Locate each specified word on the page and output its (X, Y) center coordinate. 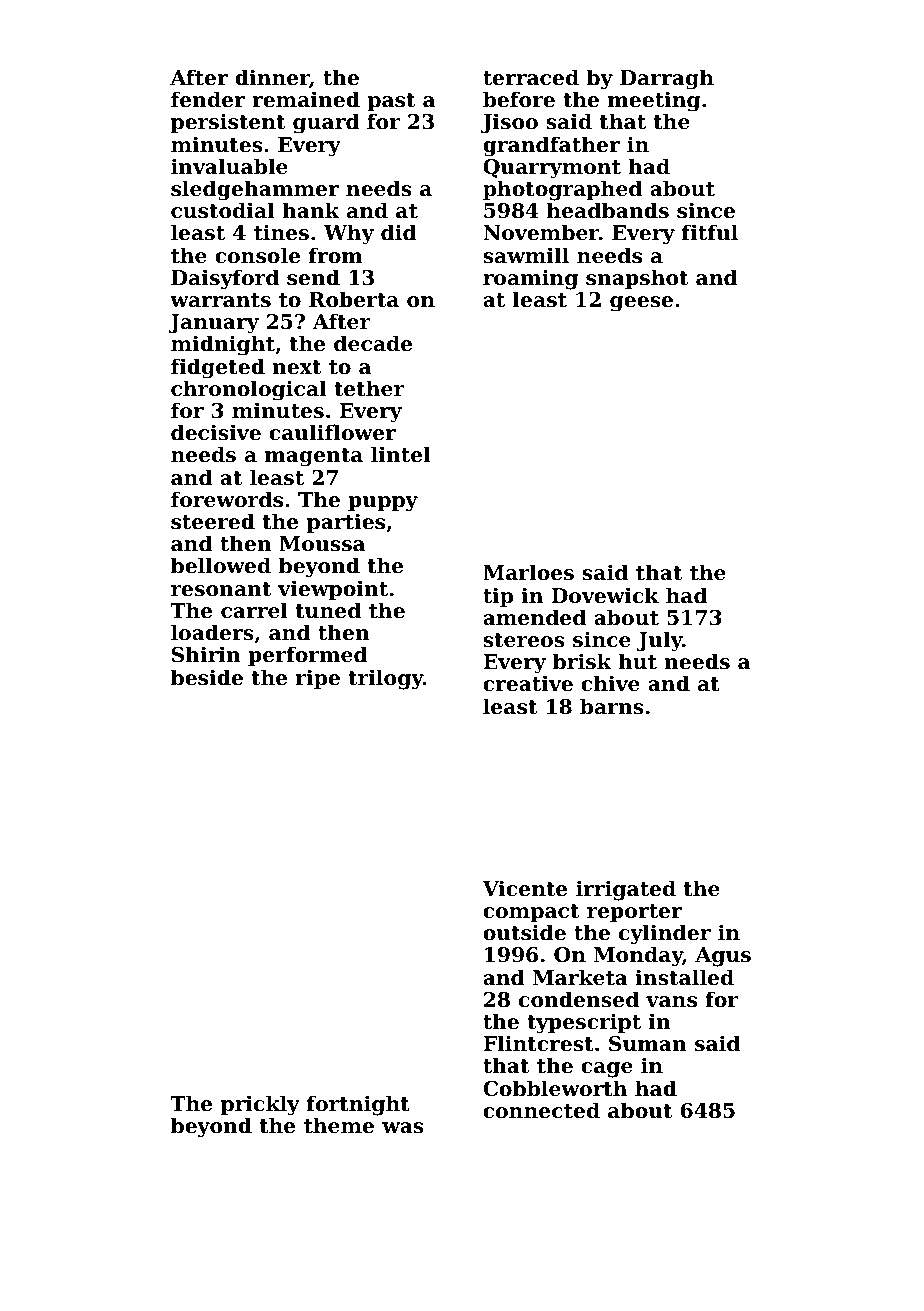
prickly (260, 1105)
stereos (524, 640)
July (660, 641)
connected (541, 1110)
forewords (227, 499)
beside (207, 677)
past (391, 102)
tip (498, 597)
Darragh (667, 79)
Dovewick (605, 595)
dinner (272, 78)
